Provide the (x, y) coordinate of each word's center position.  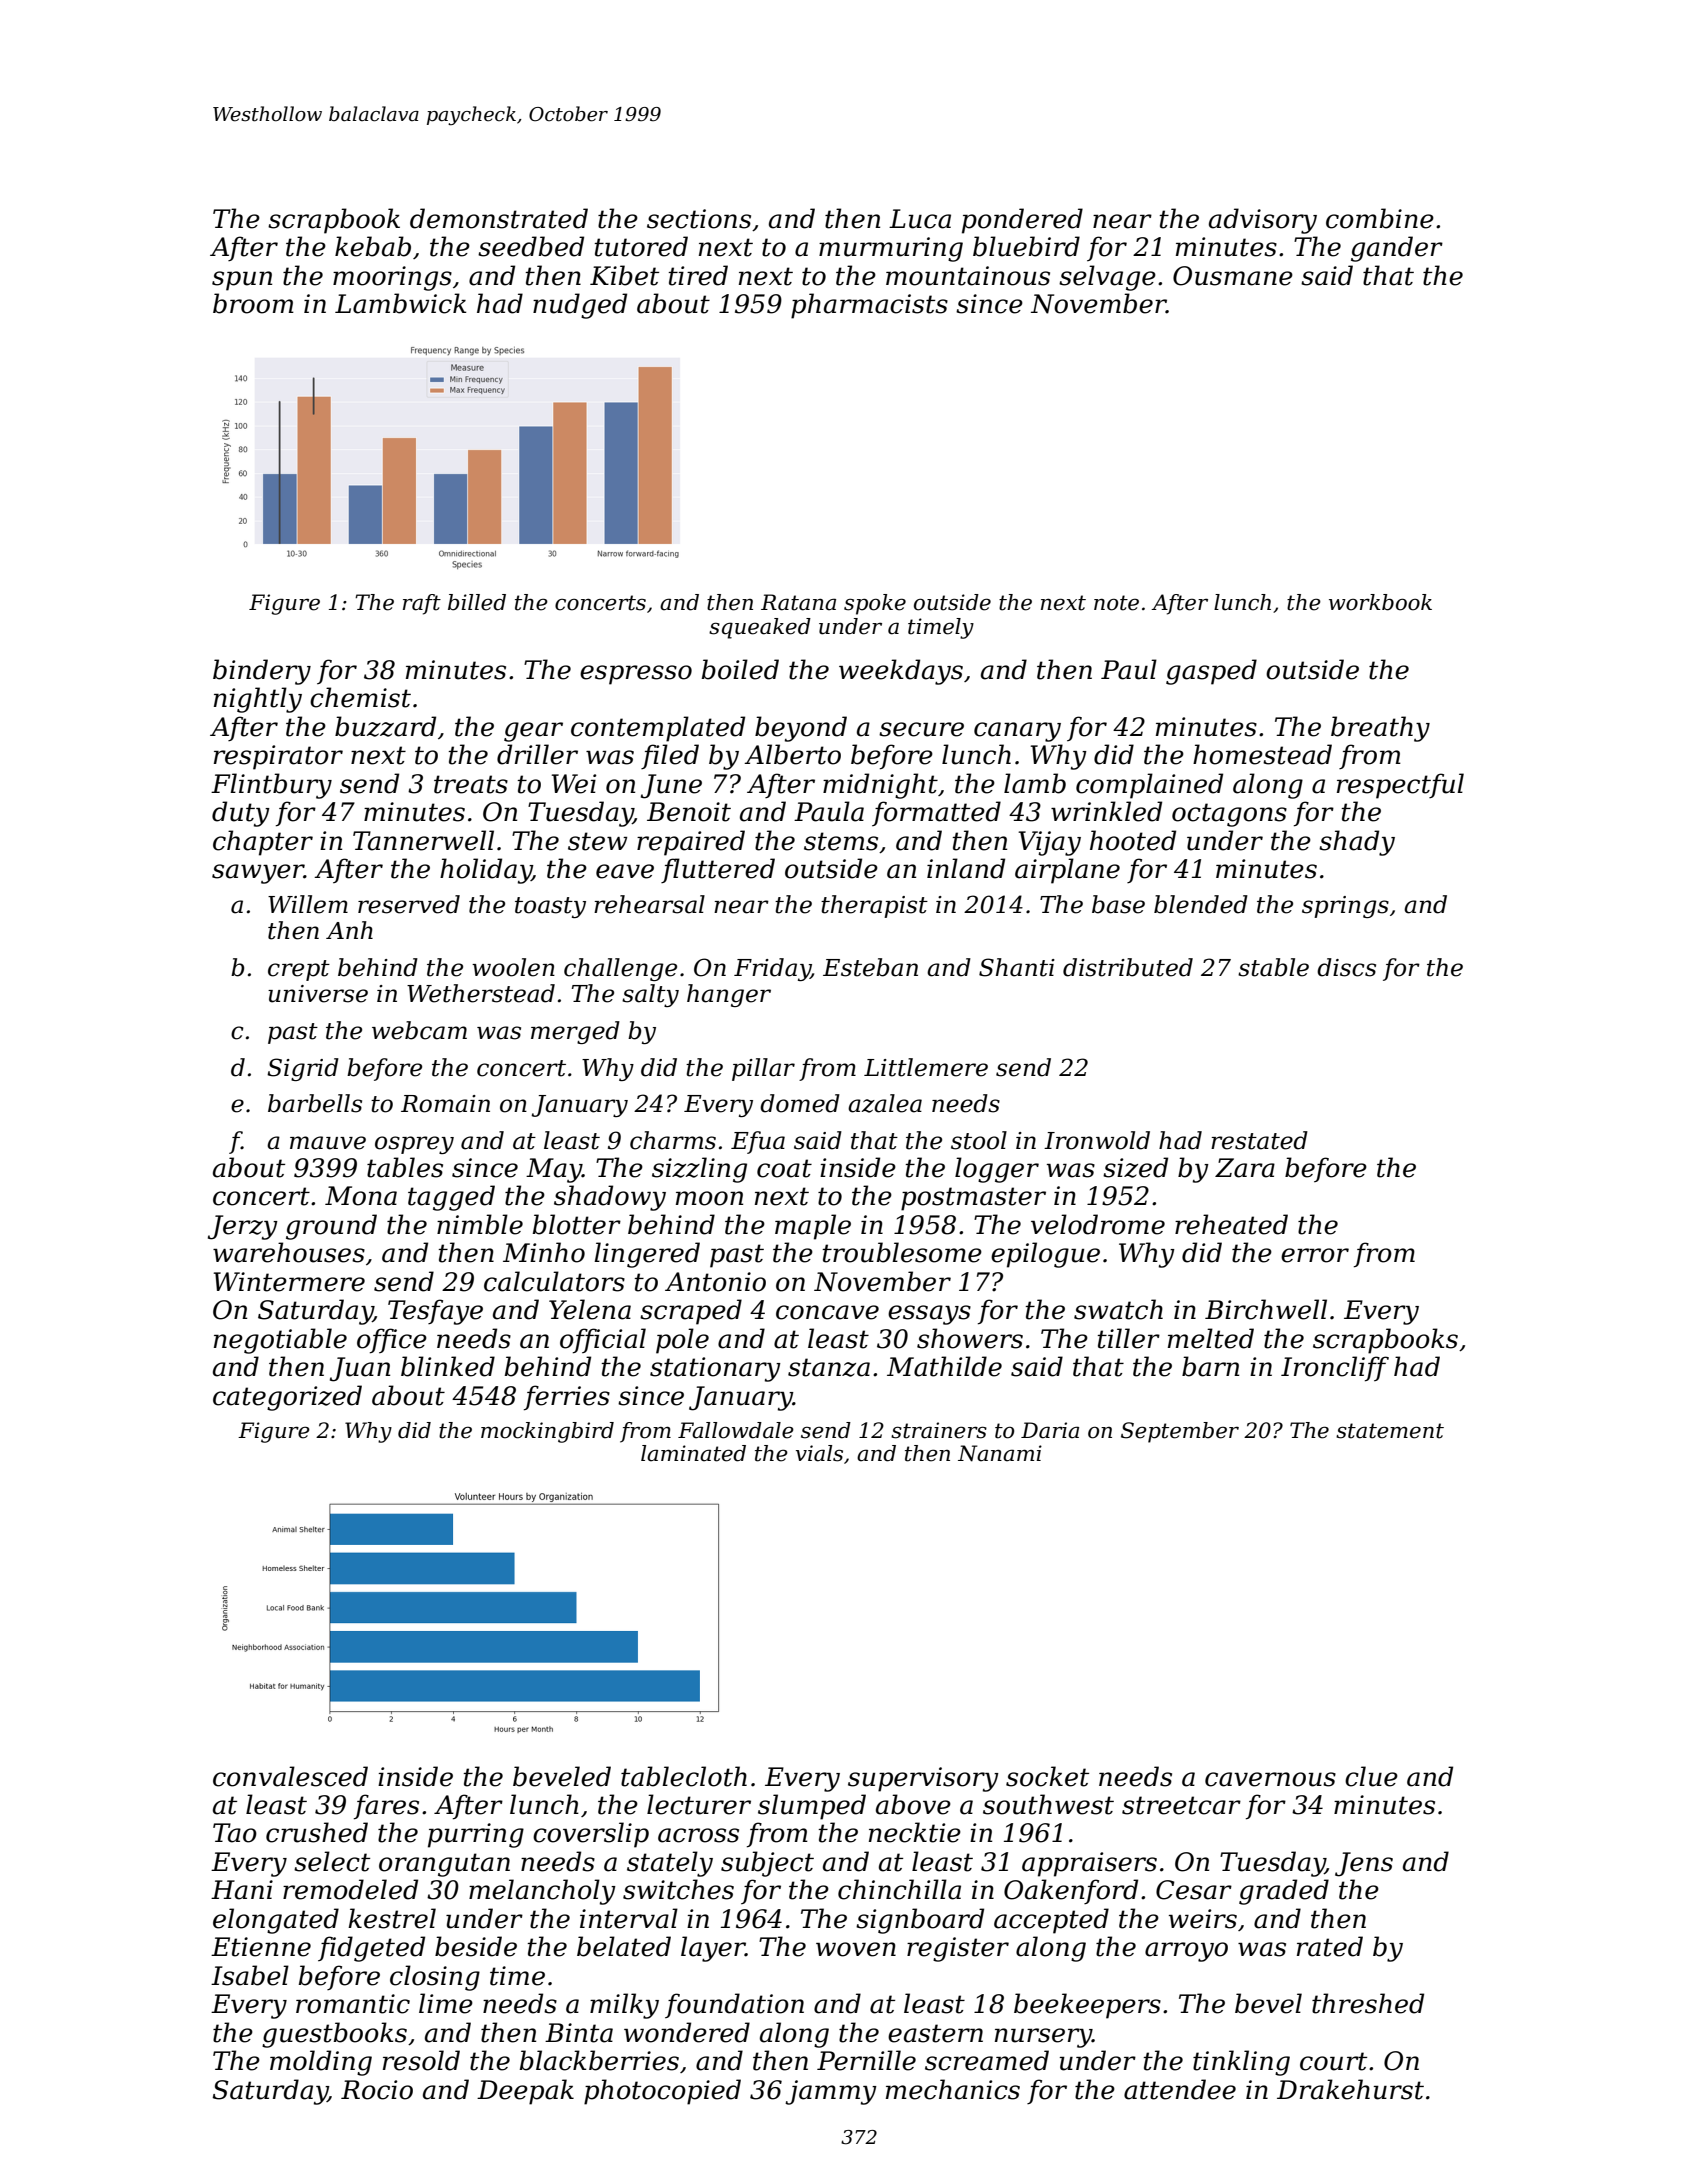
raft (422, 604)
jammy (831, 2092)
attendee (1180, 2089)
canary (1017, 732)
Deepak (525, 2092)
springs (1345, 907)
